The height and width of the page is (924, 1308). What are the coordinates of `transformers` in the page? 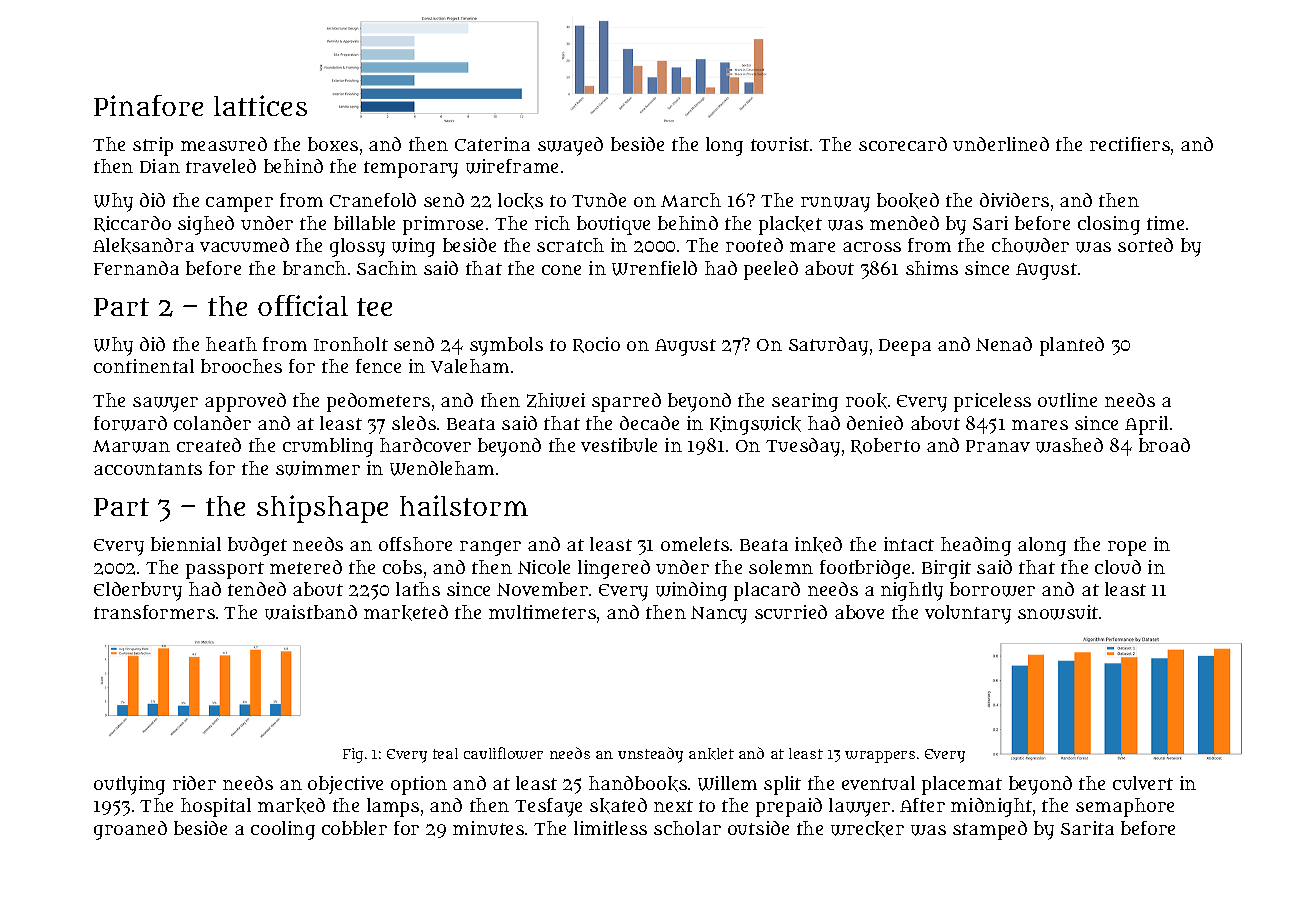 It's located at (154, 612).
